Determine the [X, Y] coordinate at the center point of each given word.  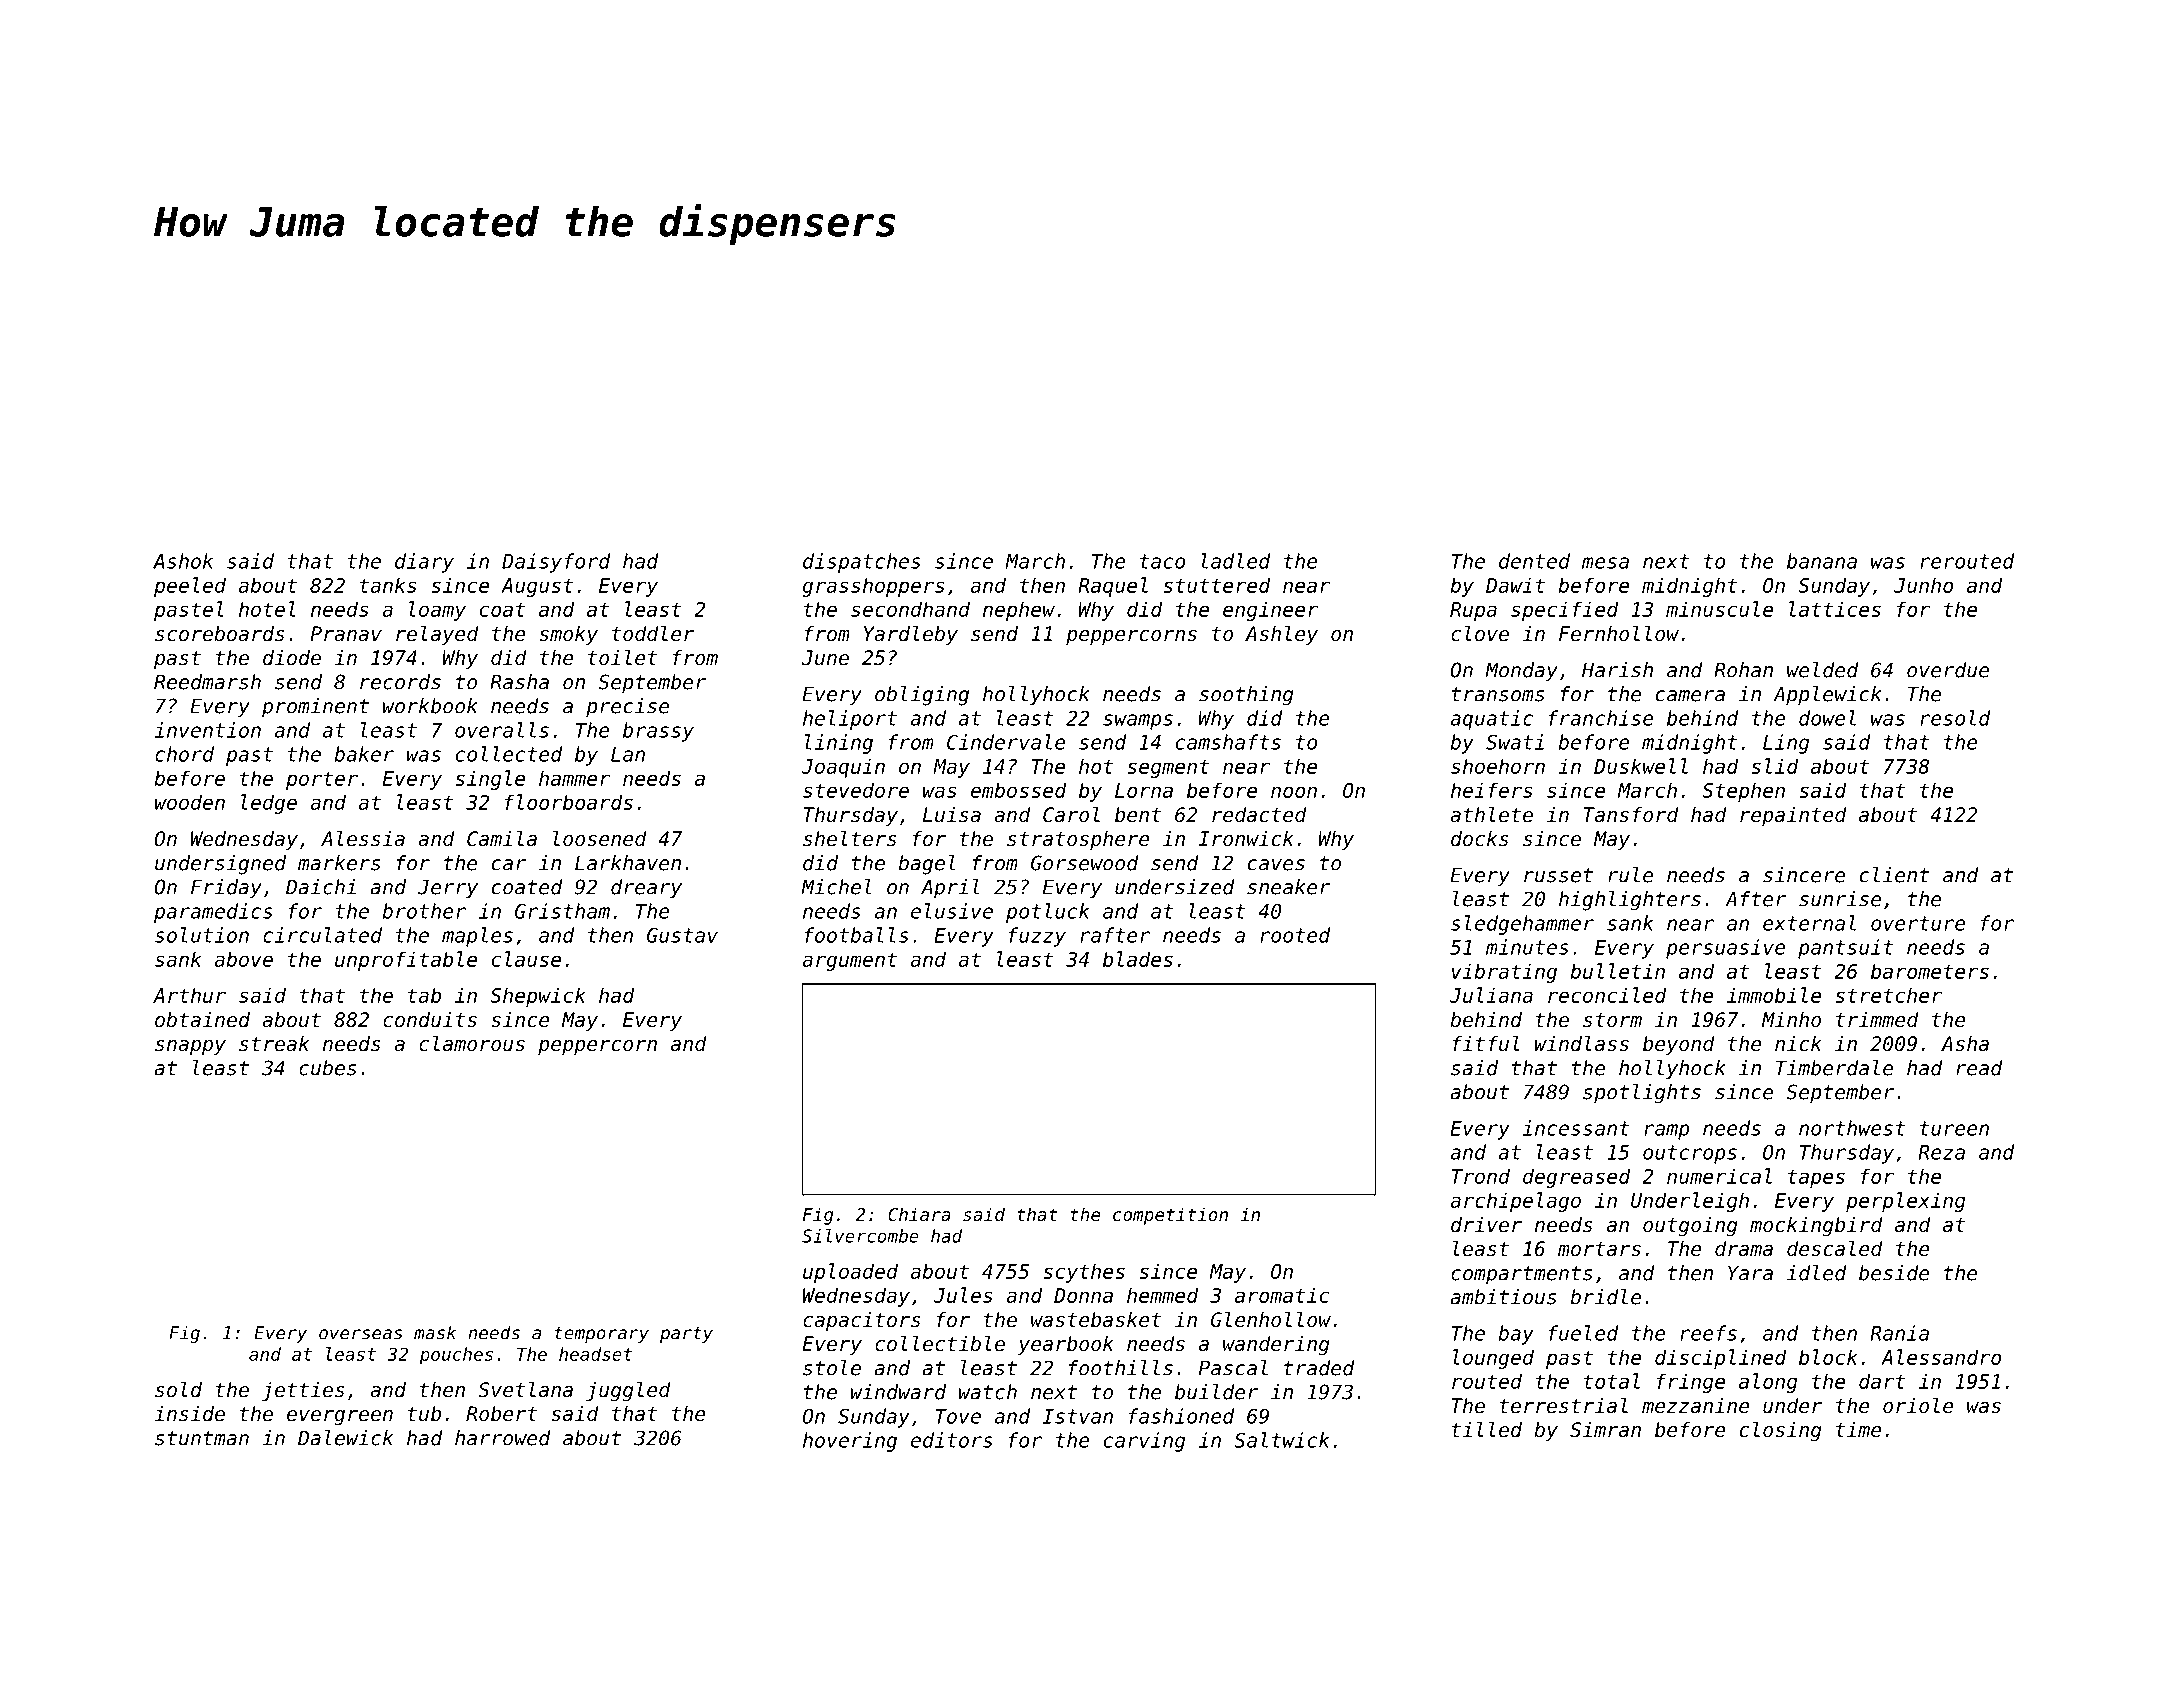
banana [1822, 561]
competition [1170, 1216]
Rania [1899, 1333]
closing [1781, 1431]
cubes [328, 1068]
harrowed [503, 1438]
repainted [1793, 816]
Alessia [363, 838]
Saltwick [1282, 1440]
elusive [952, 911]
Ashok [183, 561]
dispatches [862, 563]
